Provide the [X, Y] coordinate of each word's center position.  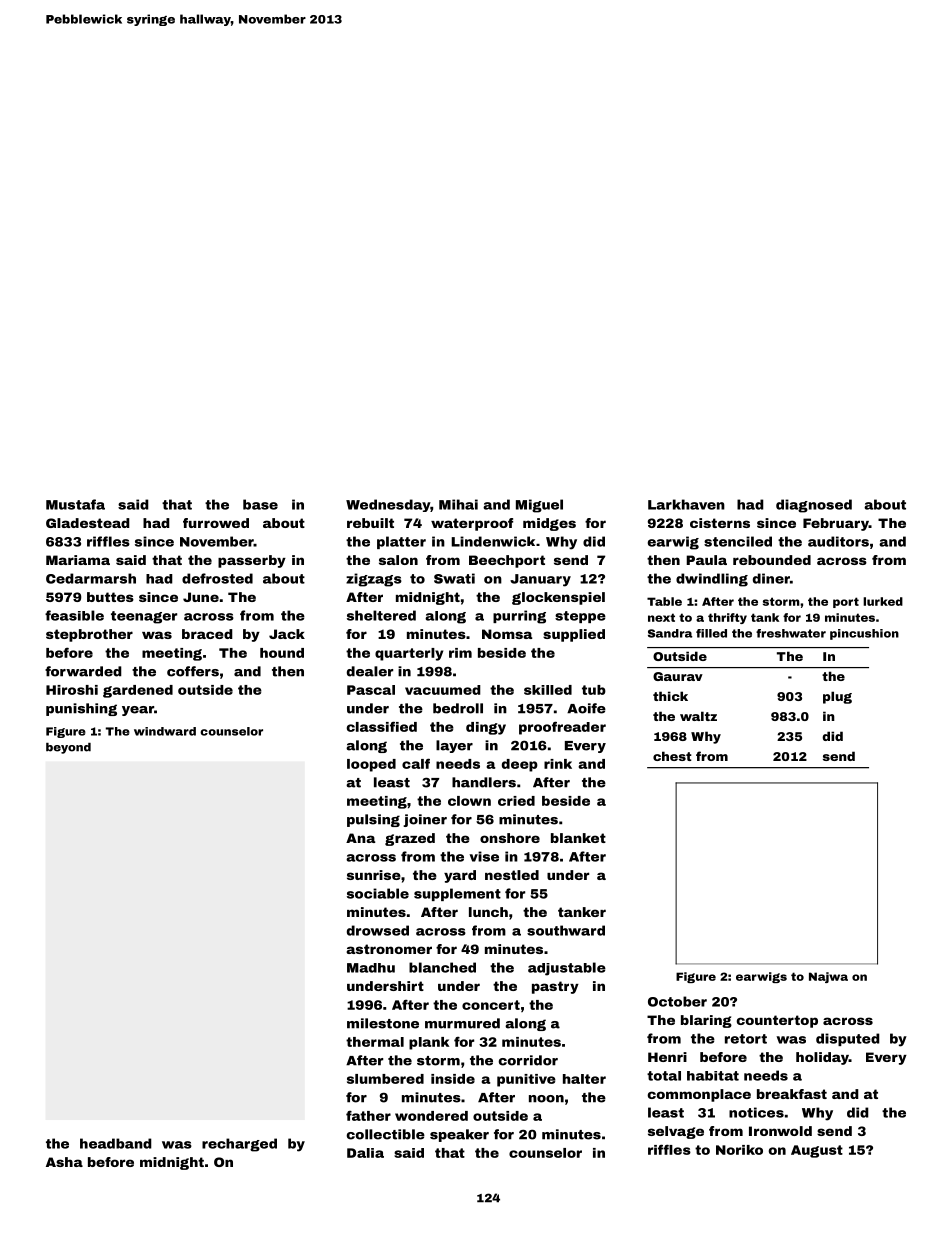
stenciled [738, 541]
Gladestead [88, 523]
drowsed [378, 930]
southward [566, 930]
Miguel [539, 506]
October [677, 1001]
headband [116, 1143]
